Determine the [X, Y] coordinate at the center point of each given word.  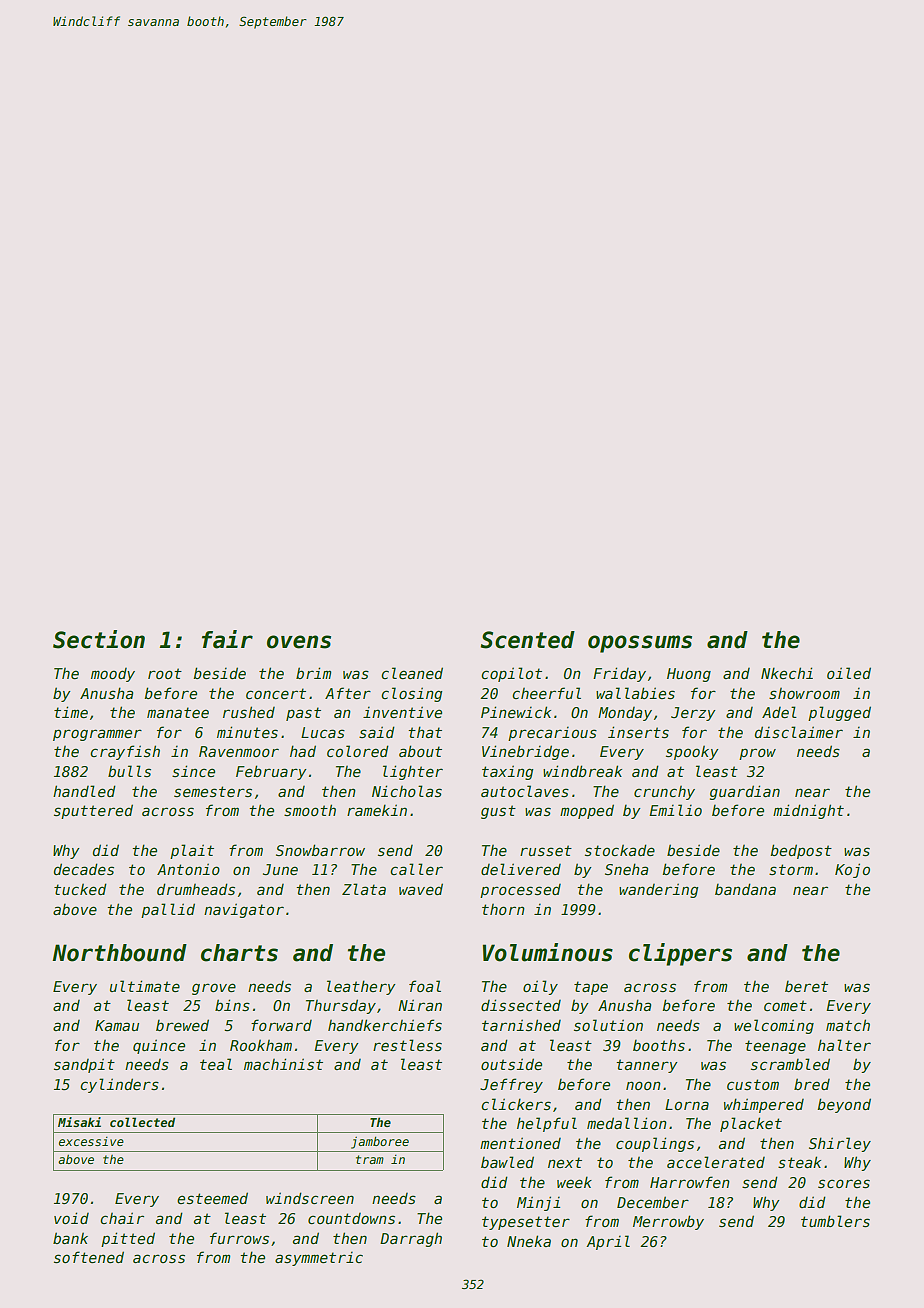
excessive [91, 1141]
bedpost [801, 851]
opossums [640, 644]
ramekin [377, 810]
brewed [182, 1025]
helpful [547, 1124]
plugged [839, 713]
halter [844, 1045]
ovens [299, 642]
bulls [129, 771]
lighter [413, 772]
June [280, 869]
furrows [239, 1238]
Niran [420, 1005]
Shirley [840, 1144]
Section [99, 639]
